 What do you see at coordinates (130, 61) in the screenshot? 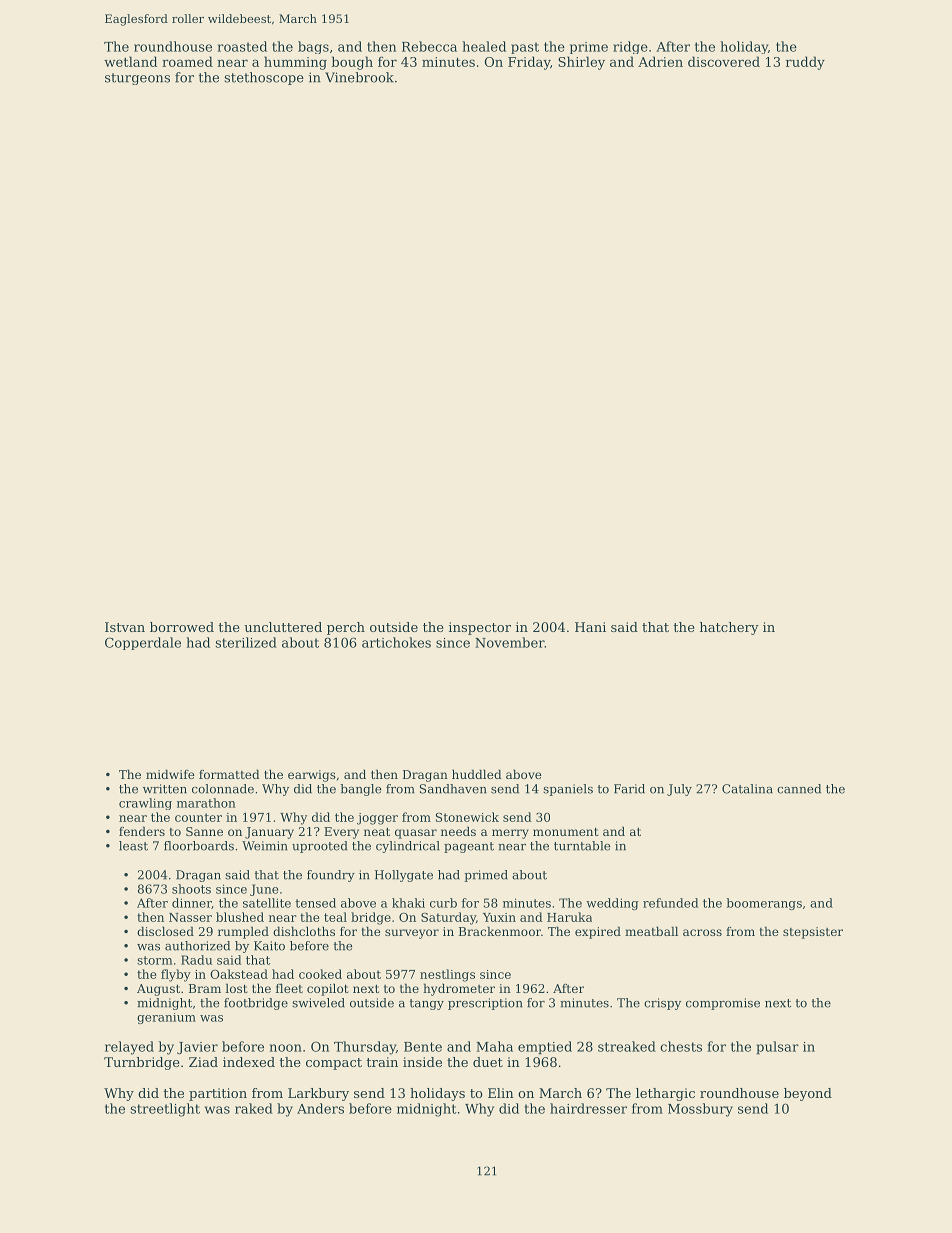
I see `wetland` at bounding box center [130, 61].
